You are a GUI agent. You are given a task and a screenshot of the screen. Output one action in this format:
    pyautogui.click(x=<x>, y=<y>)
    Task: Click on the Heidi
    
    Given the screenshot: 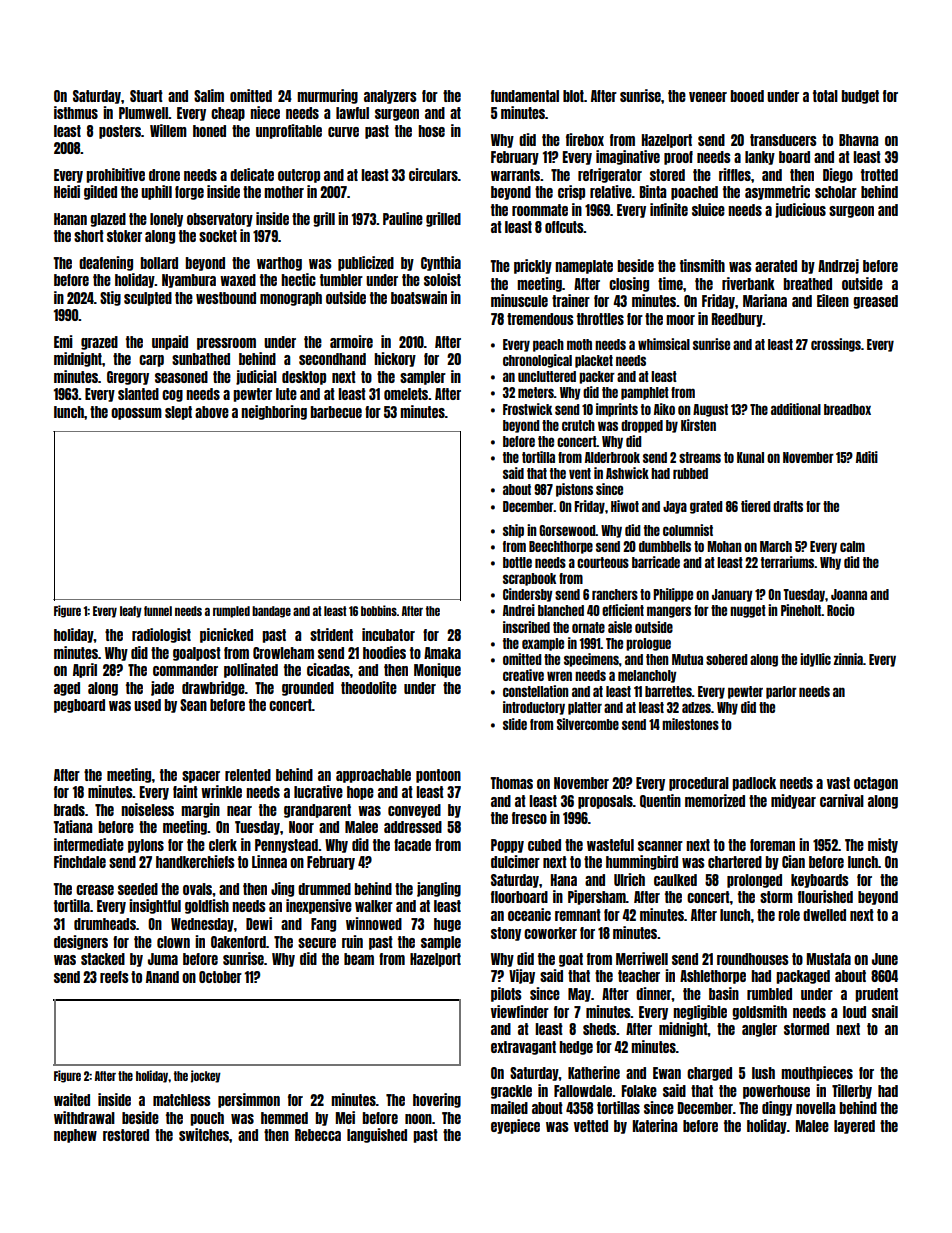 What is the action you would take?
    pyautogui.click(x=67, y=191)
